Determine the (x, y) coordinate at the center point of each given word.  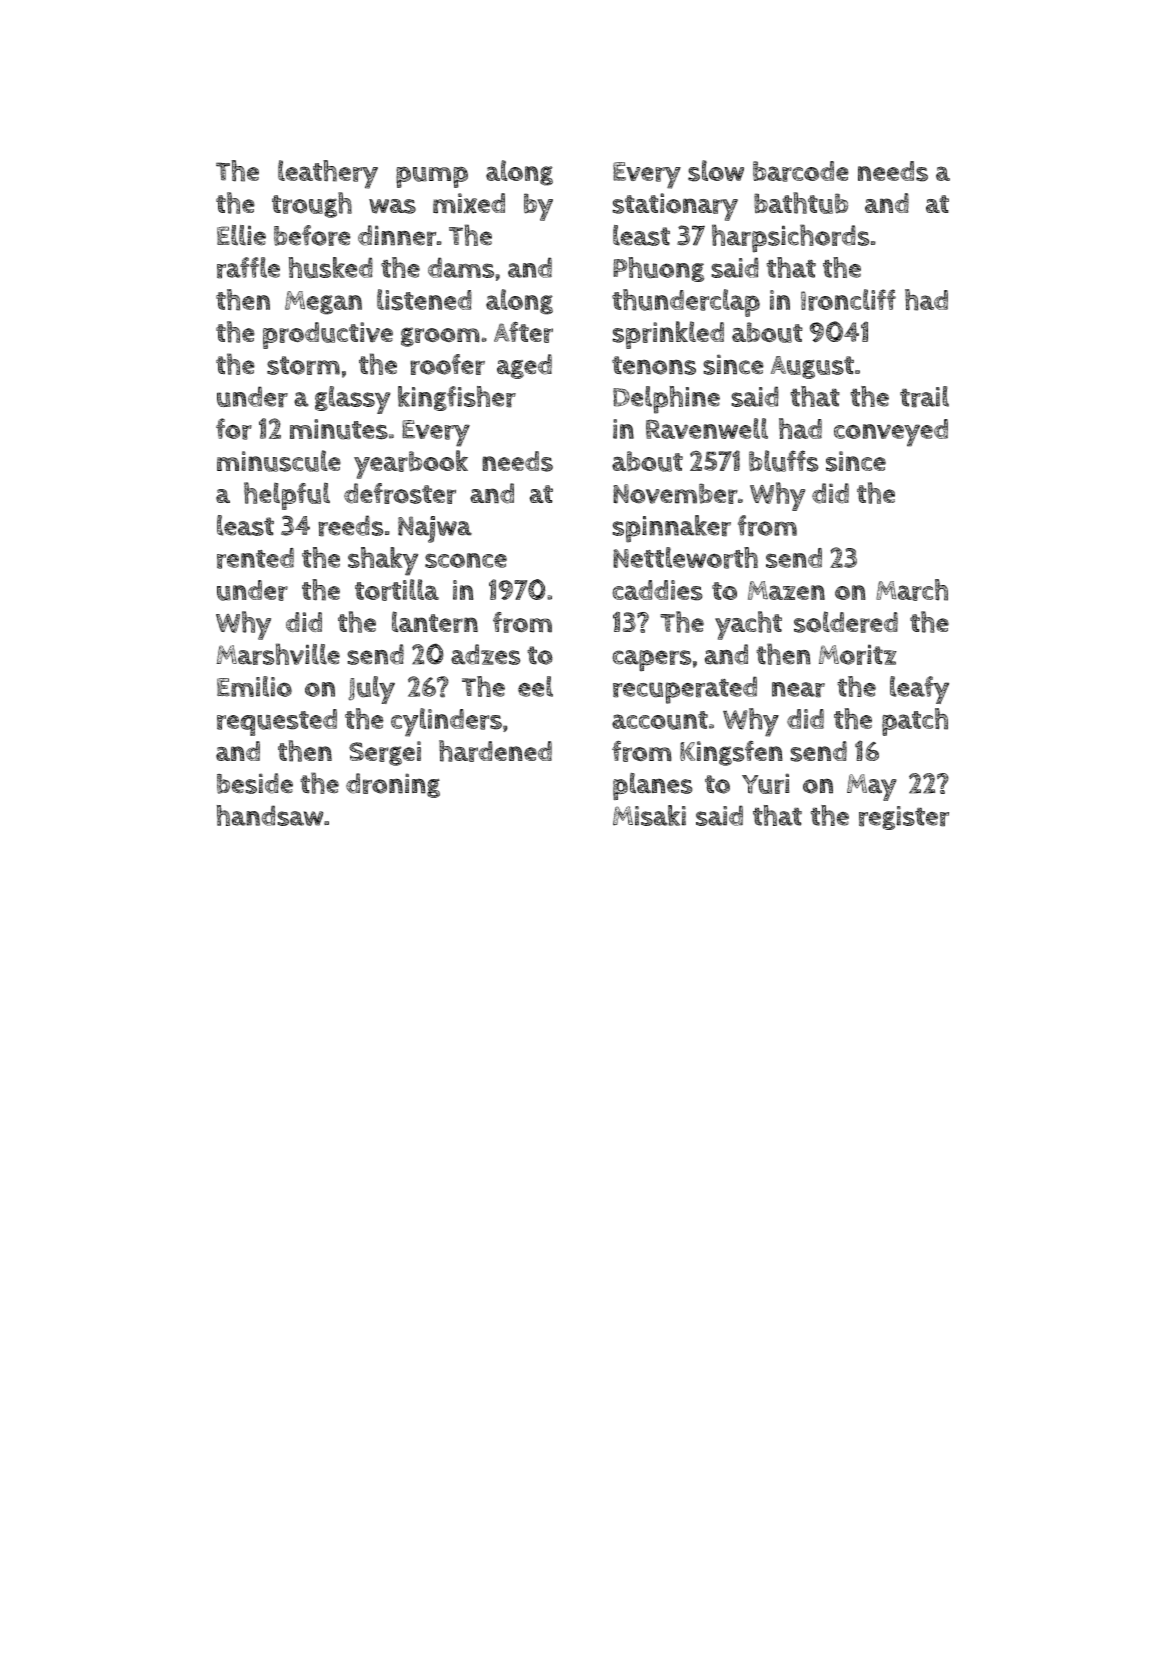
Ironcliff (848, 300)
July (371, 690)
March (912, 590)
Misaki (649, 815)
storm (303, 365)
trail (924, 397)
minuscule (279, 461)
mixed (469, 203)
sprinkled (668, 335)
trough (312, 205)
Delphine (666, 400)
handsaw (270, 815)
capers (652, 661)
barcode (801, 171)
